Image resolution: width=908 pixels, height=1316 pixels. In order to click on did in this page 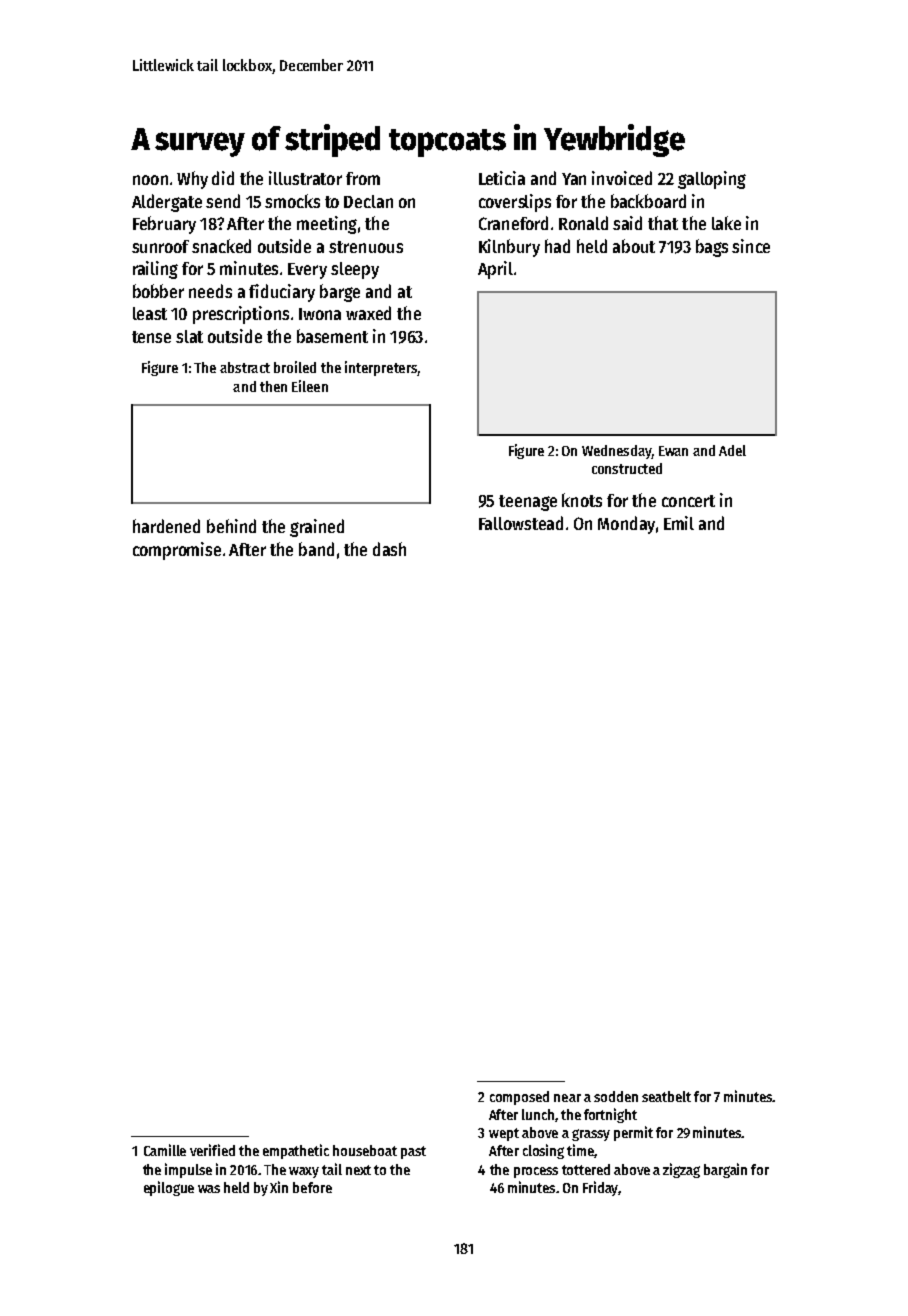, I will do `click(223, 178)`.
